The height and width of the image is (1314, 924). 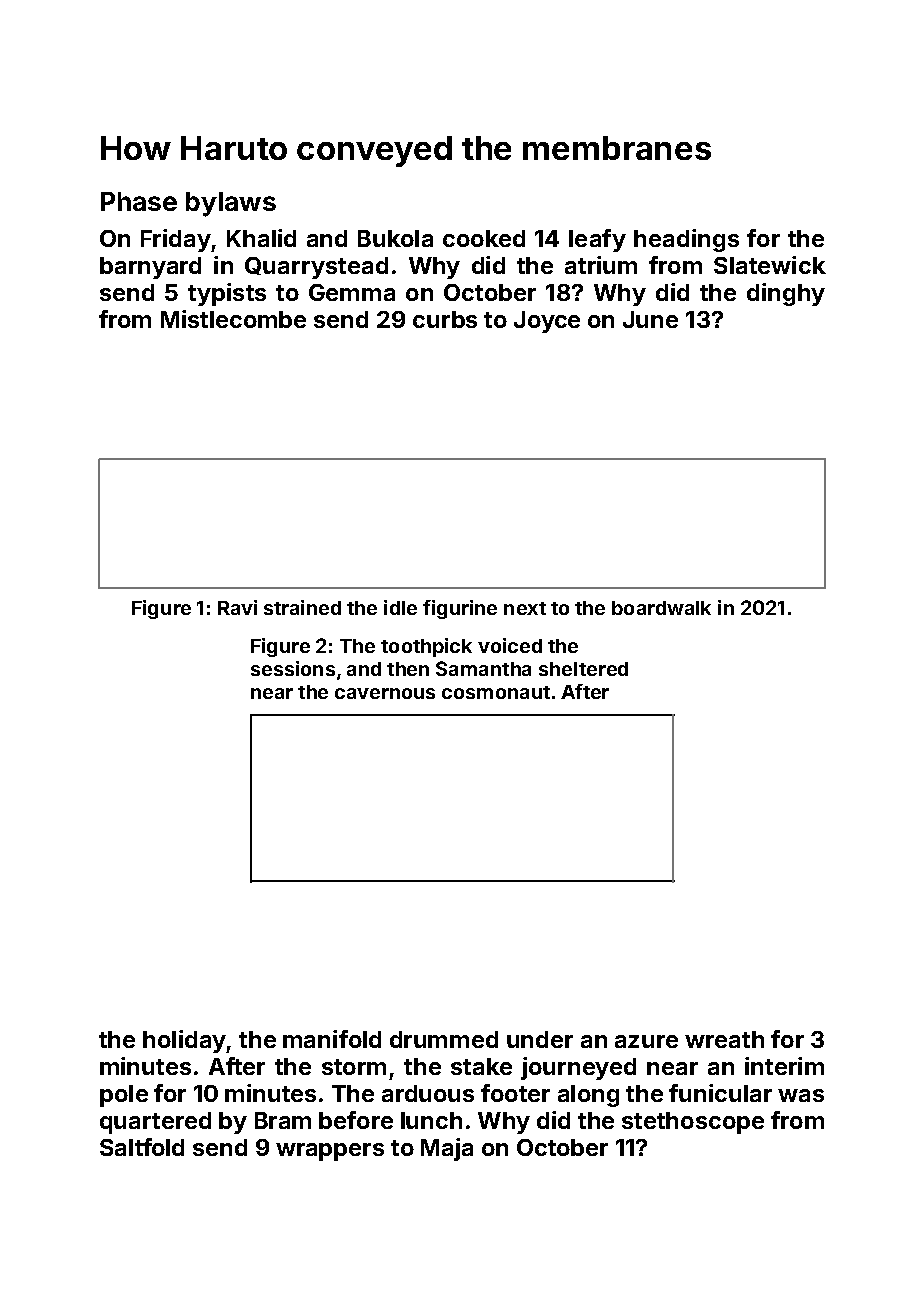 What do you see at coordinates (693, 1123) in the image?
I see `stethoscope` at bounding box center [693, 1123].
